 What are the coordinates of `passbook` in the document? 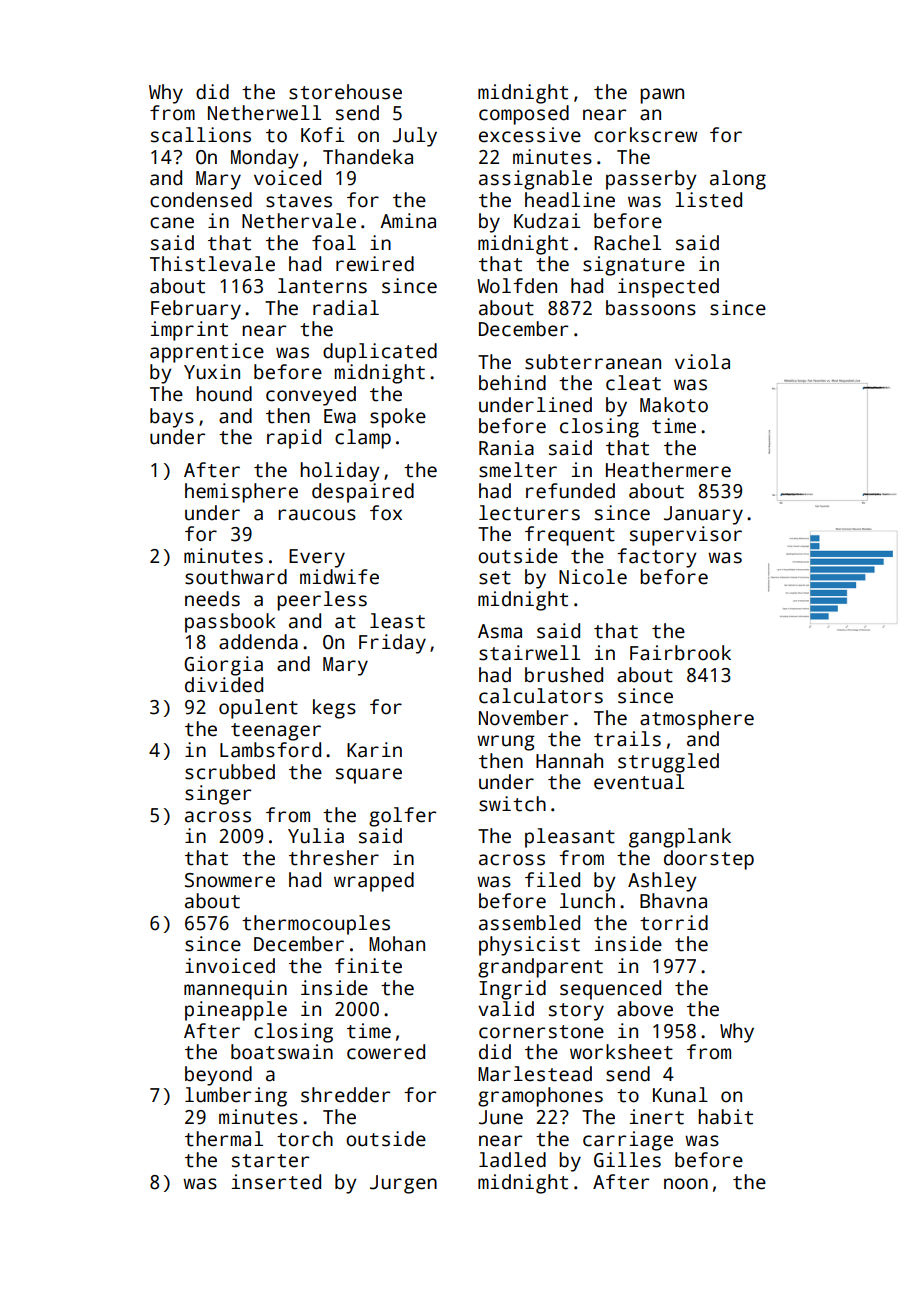 It's located at (230, 623).
